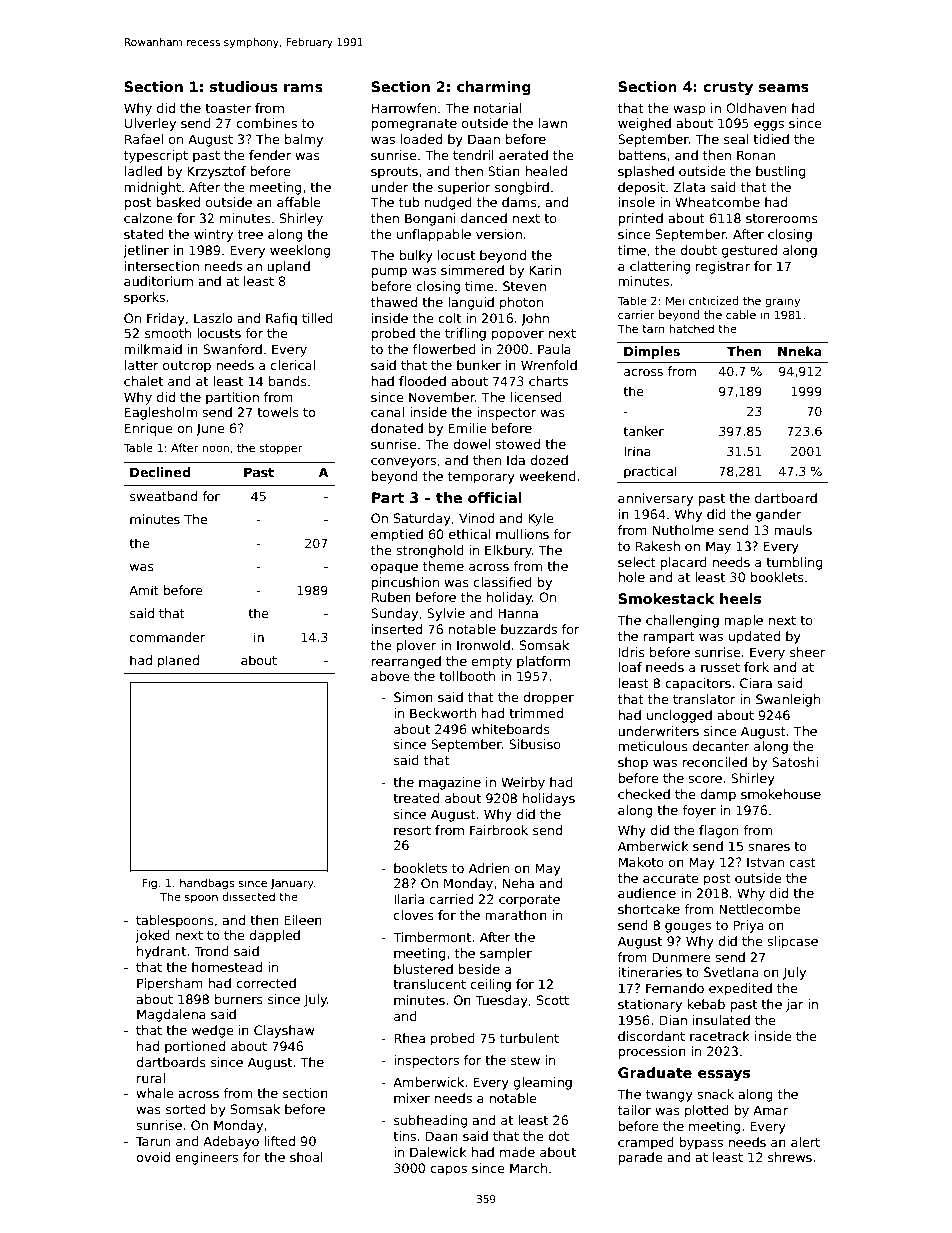 The height and width of the screenshot is (1233, 952). What do you see at coordinates (156, 156) in the screenshot?
I see `typescript` at bounding box center [156, 156].
